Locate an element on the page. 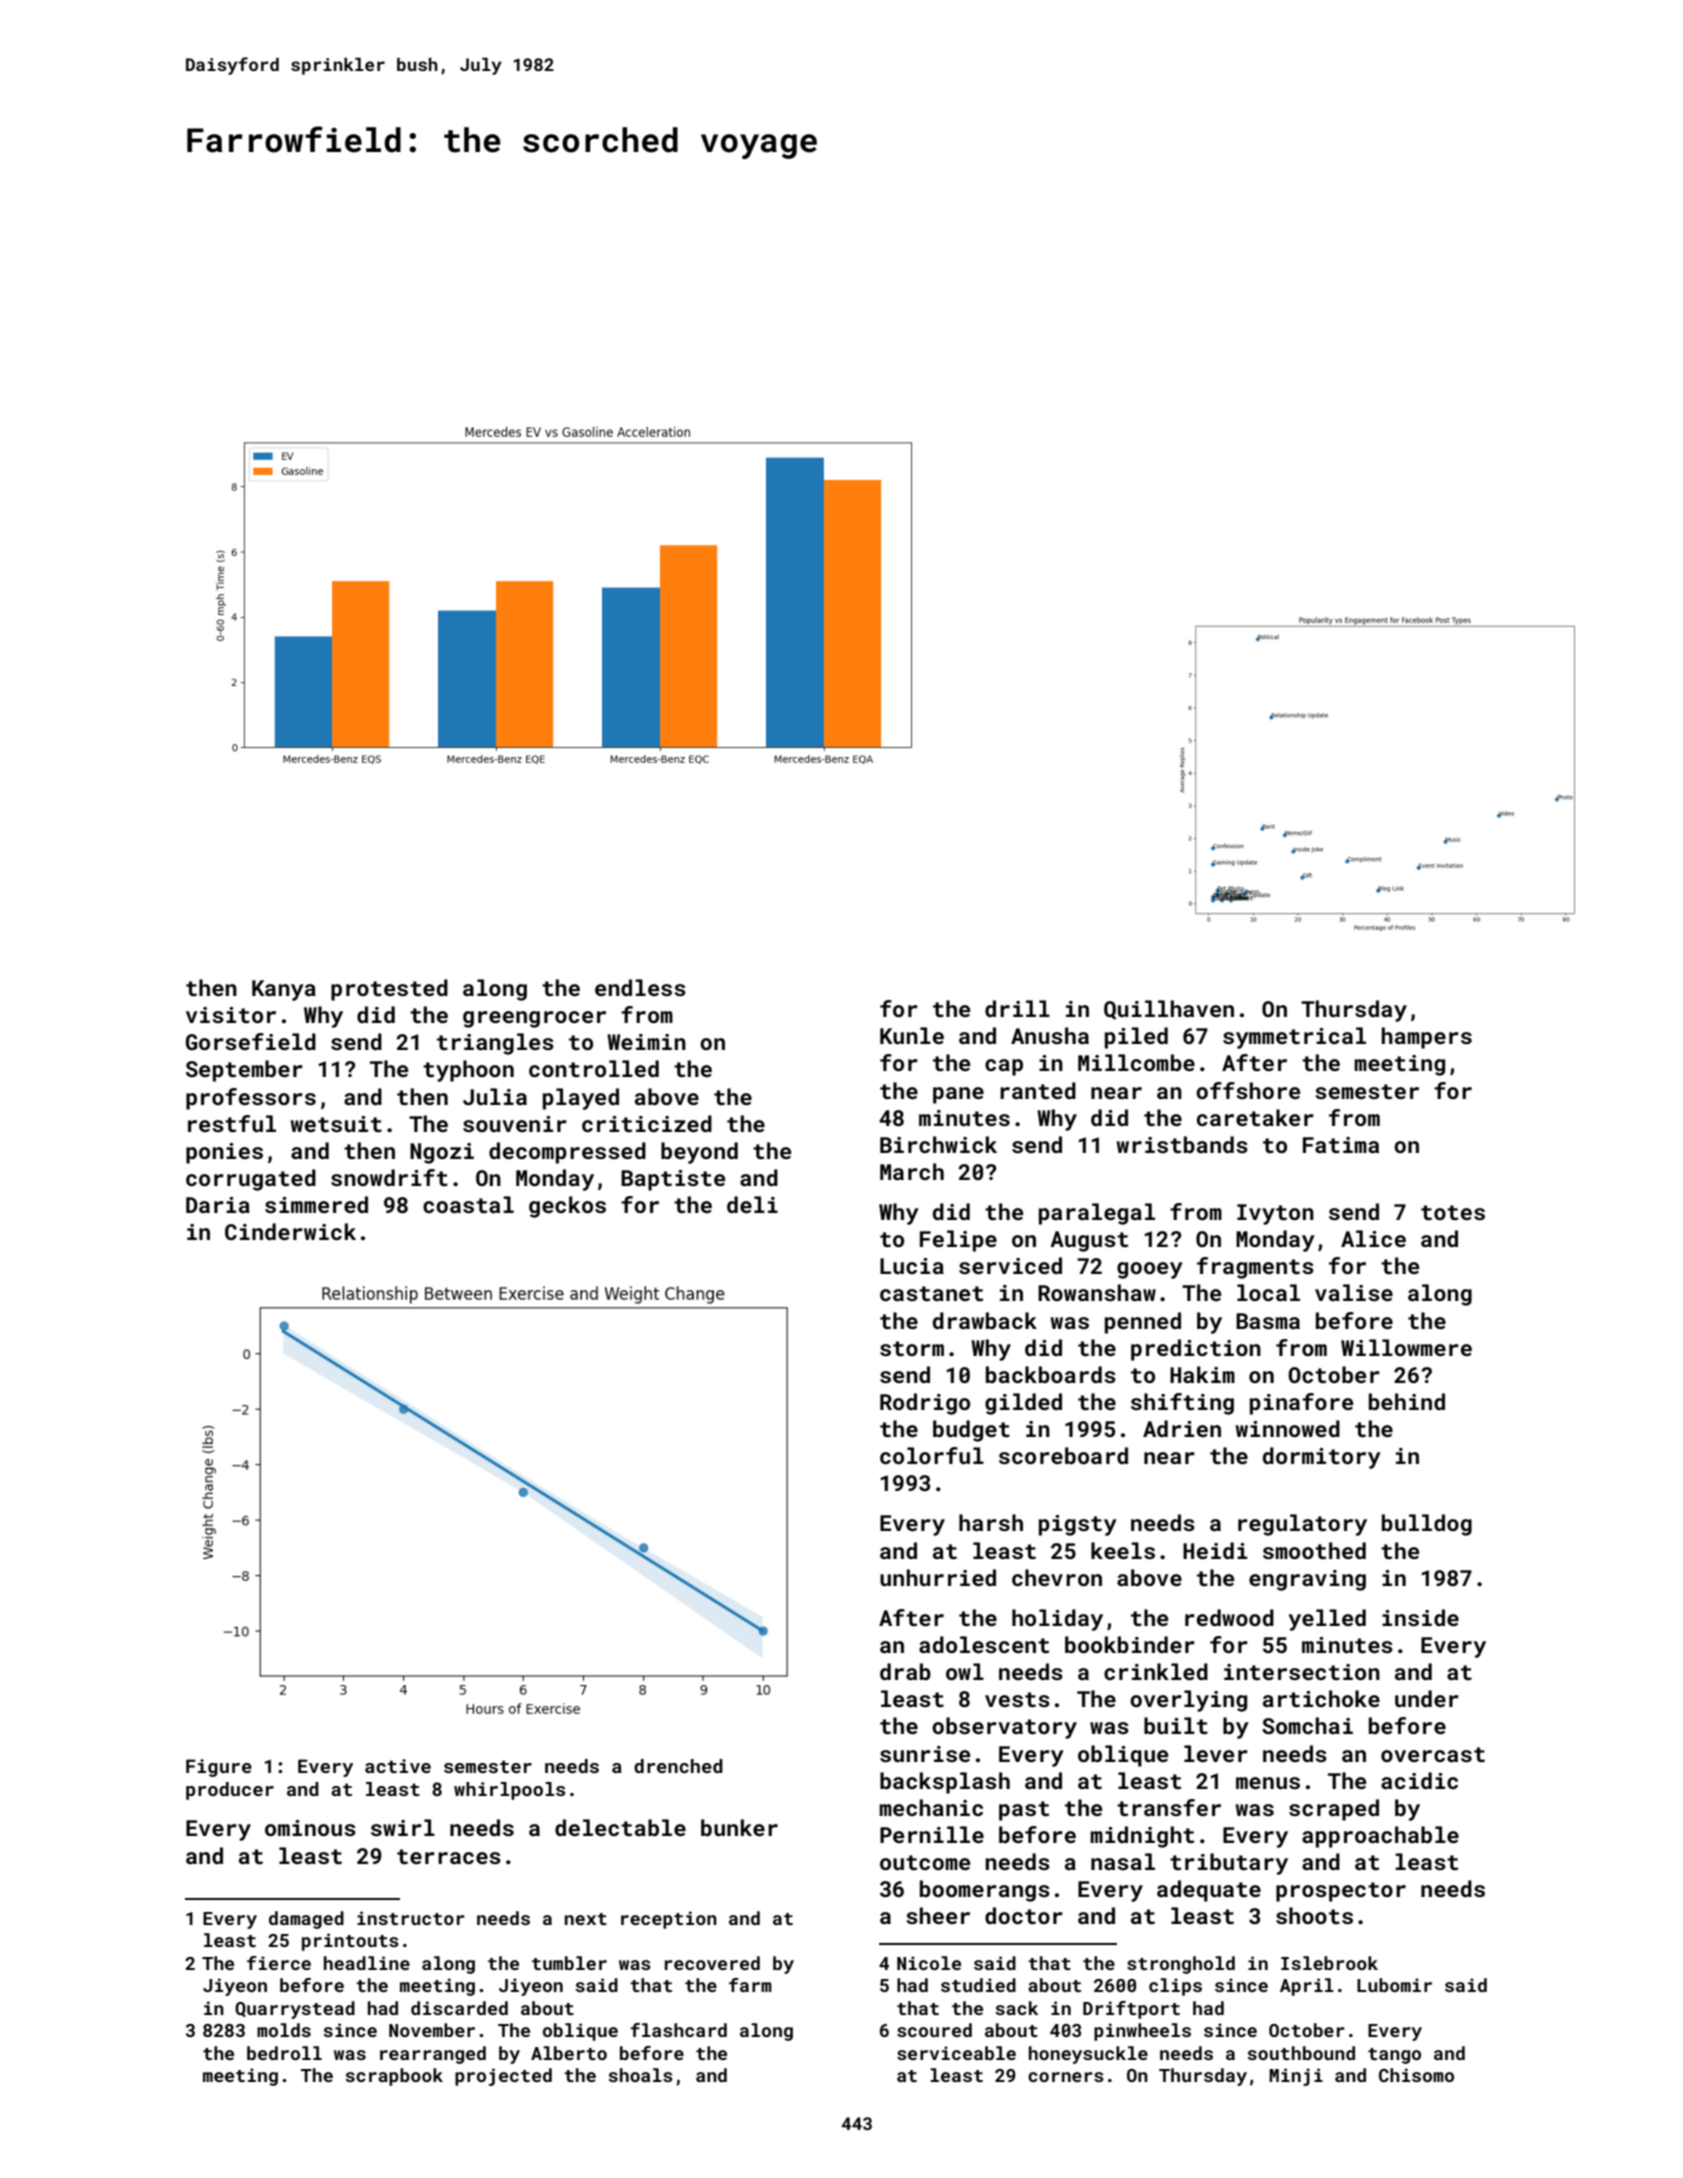 This image has width=1683, height=2178. Cinderwick is located at coordinates (290, 1231).
